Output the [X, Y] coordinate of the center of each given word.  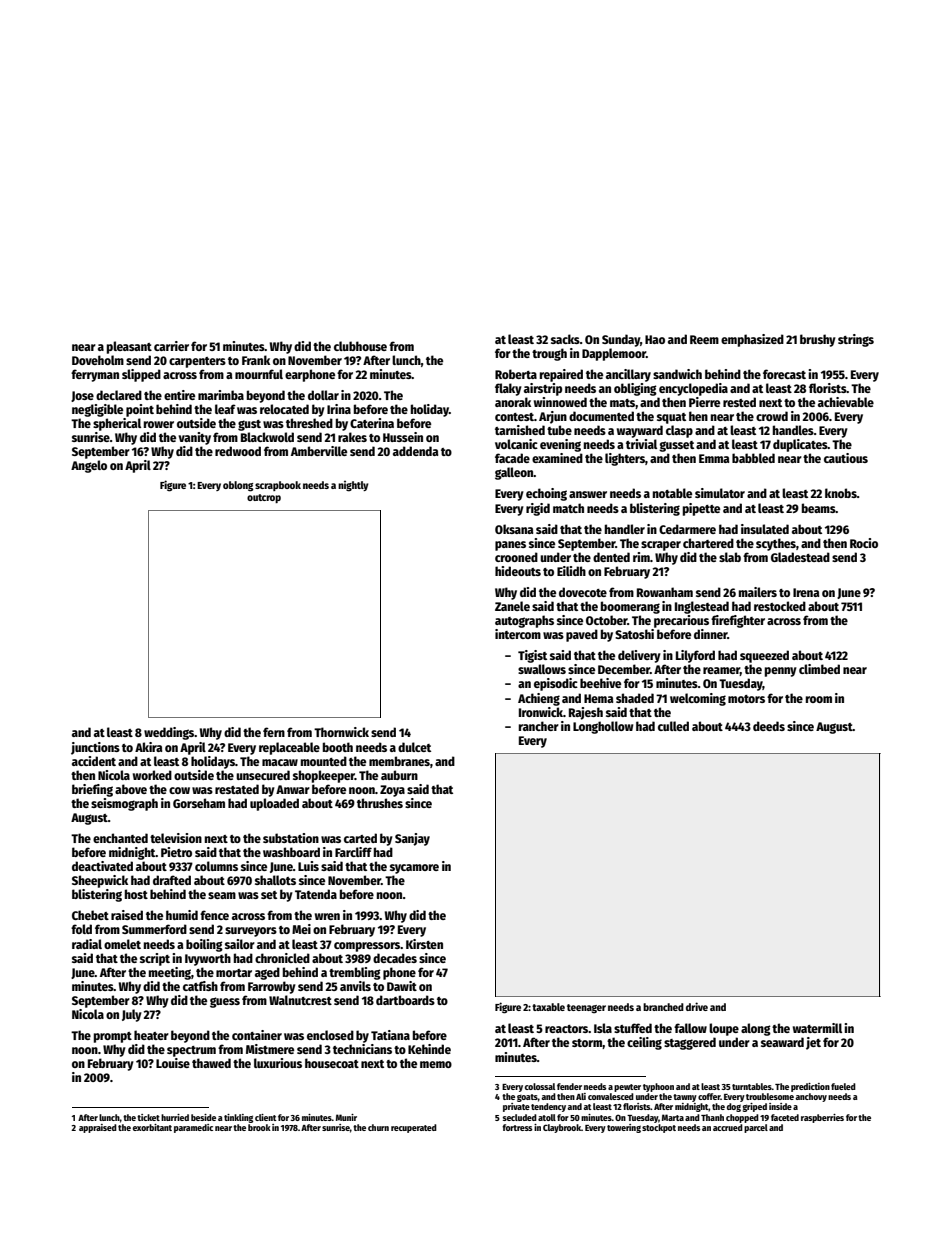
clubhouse [360, 346]
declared [119, 395]
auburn [399, 775]
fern [274, 732]
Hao [655, 339]
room [819, 699]
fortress [517, 1127]
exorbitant [152, 1127]
